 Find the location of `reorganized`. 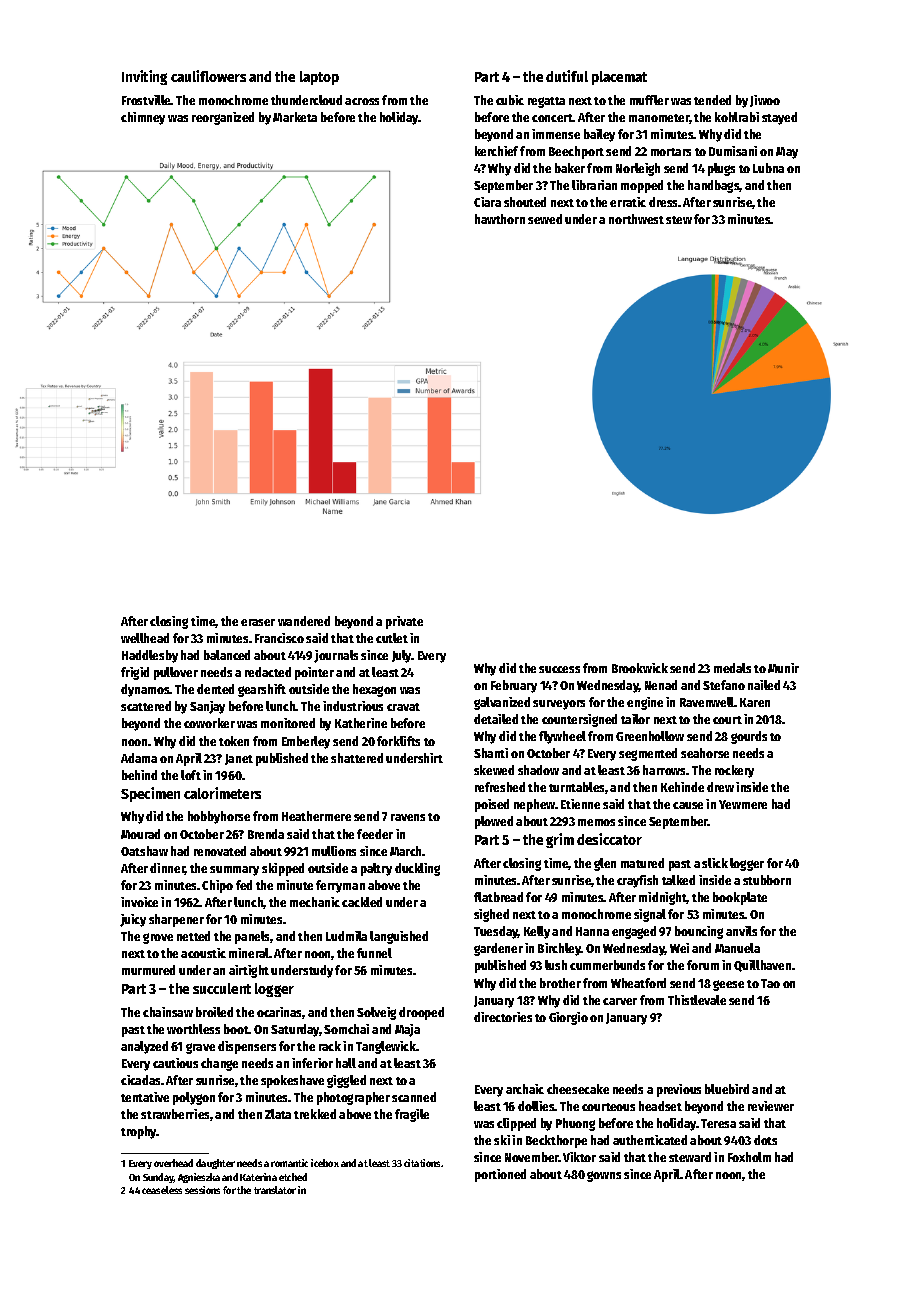

reorganized is located at coordinates (223, 118).
